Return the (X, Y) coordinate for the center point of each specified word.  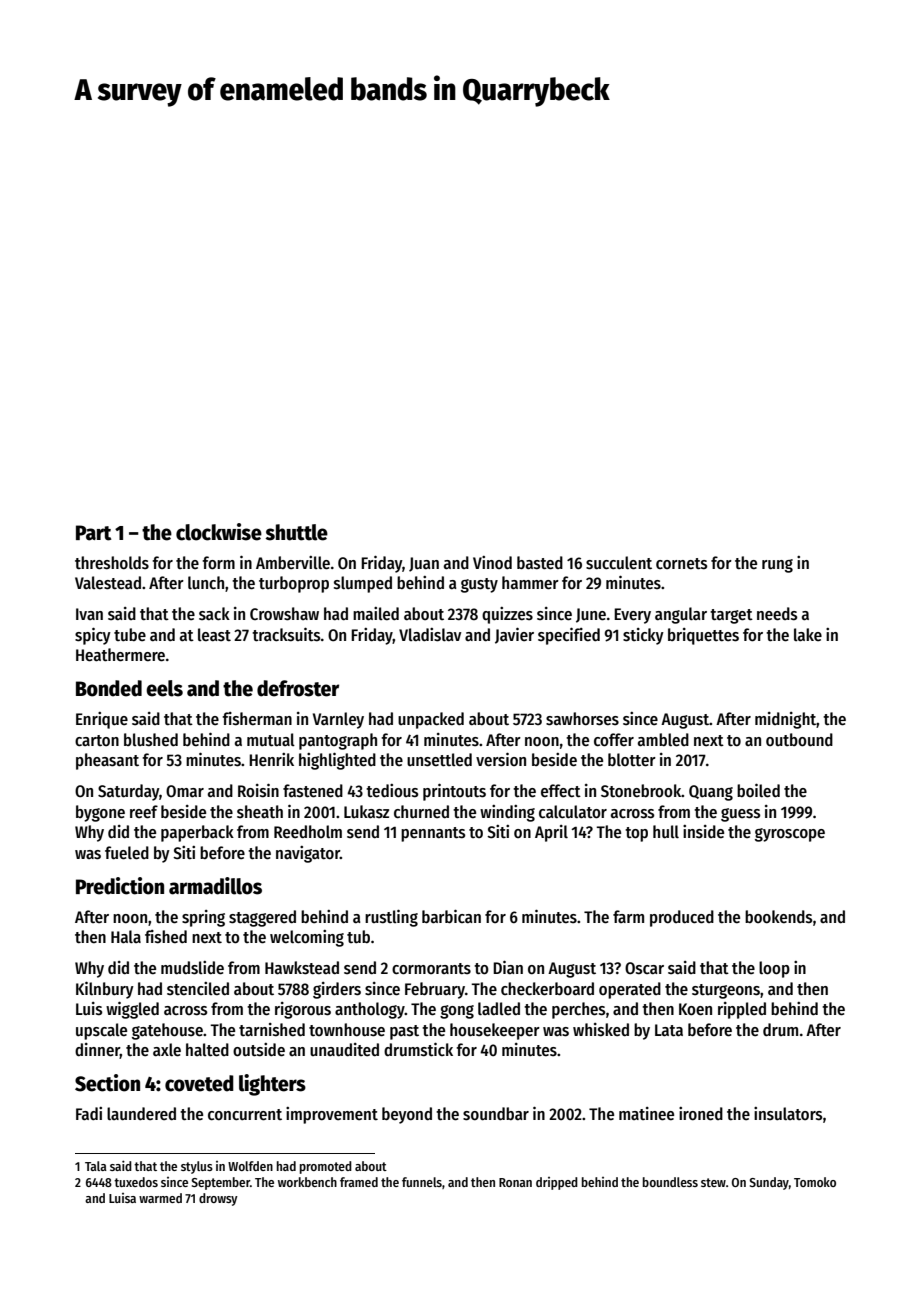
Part (93, 533)
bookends (778, 917)
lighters (272, 1085)
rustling (391, 918)
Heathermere (120, 655)
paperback (197, 833)
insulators (788, 1114)
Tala (96, 1166)
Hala (126, 937)
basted (540, 563)
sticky (643, 636)
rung (777, 566)
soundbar (496, 1114)
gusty (479, 585)
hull (666, 832)
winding (507, 813)
